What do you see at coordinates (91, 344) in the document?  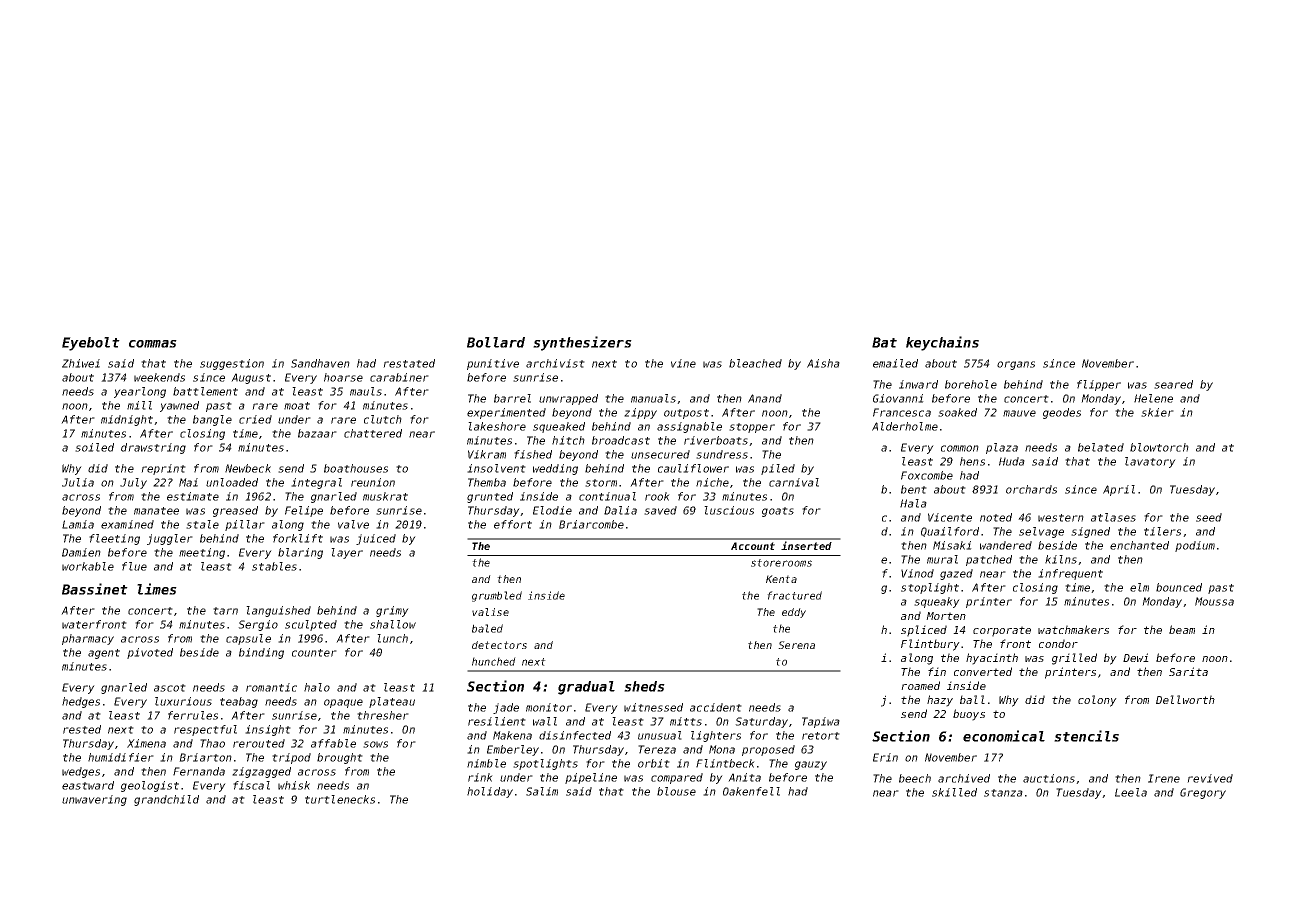 I see `Eyebolt` at bounding box center [91, 344].
